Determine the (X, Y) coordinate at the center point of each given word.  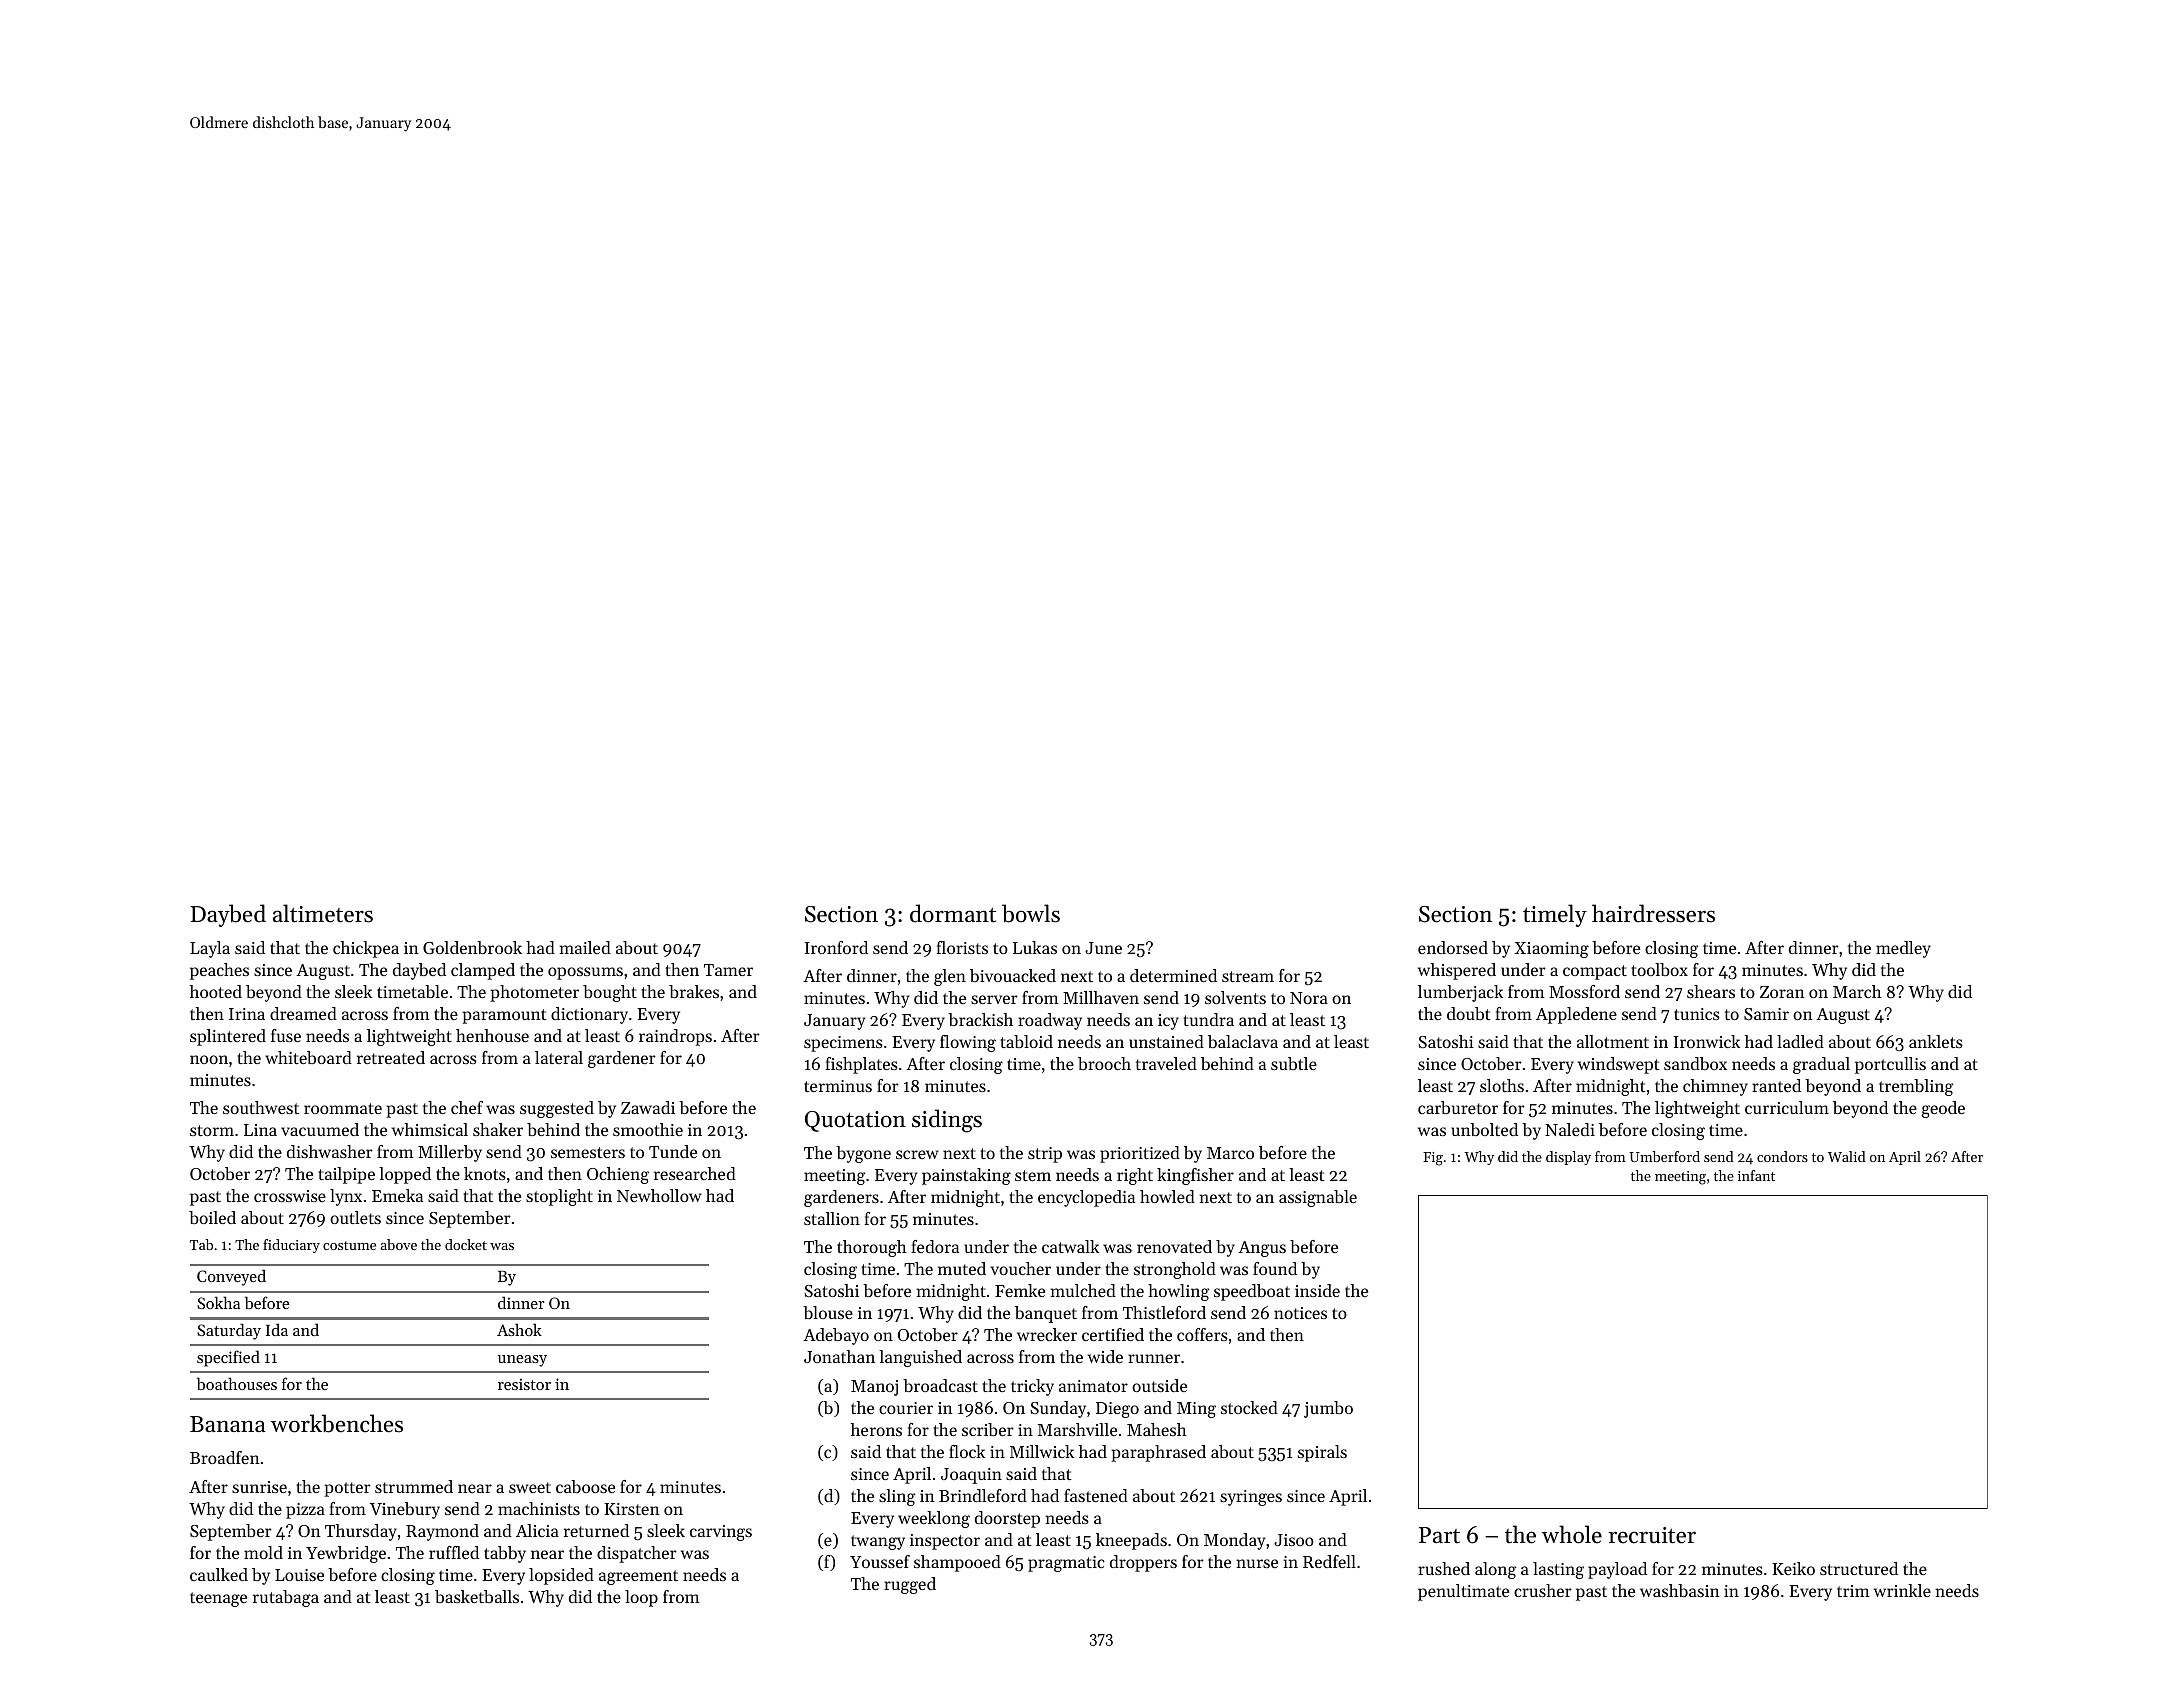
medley (1903, 949)
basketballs (477, 1596)
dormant (953, 913)
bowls (1031, 913)
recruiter (1652, 1535)
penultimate (1463, 1592)
